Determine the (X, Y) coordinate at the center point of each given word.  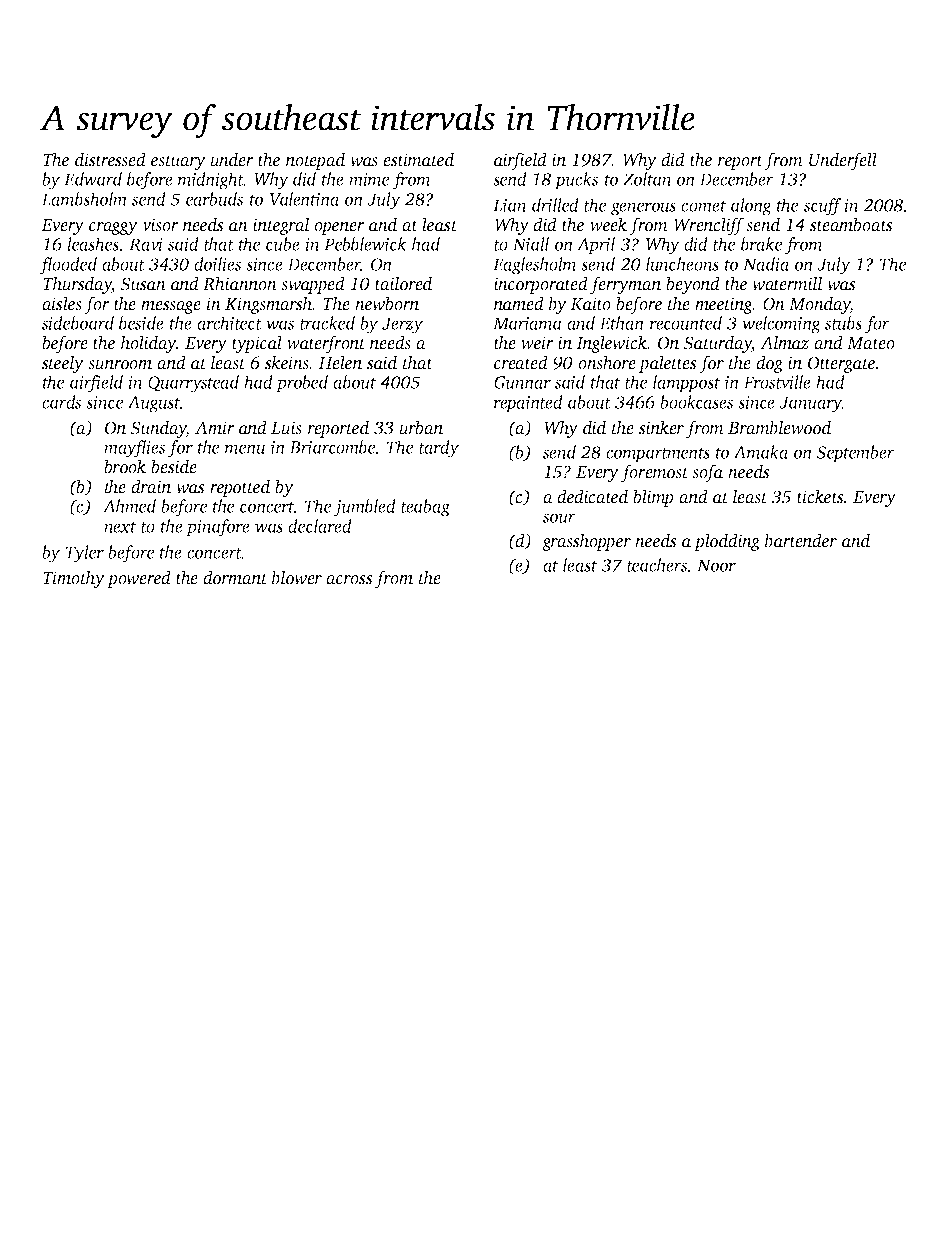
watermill (787, 283)
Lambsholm (84, 199)
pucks (576, 181)
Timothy (74, 579)
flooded (68, 266)
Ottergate (841, 364)
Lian (510, 205)
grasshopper (586, 542)
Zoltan (647, 179)
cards (61, 402)
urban (421, 427)
